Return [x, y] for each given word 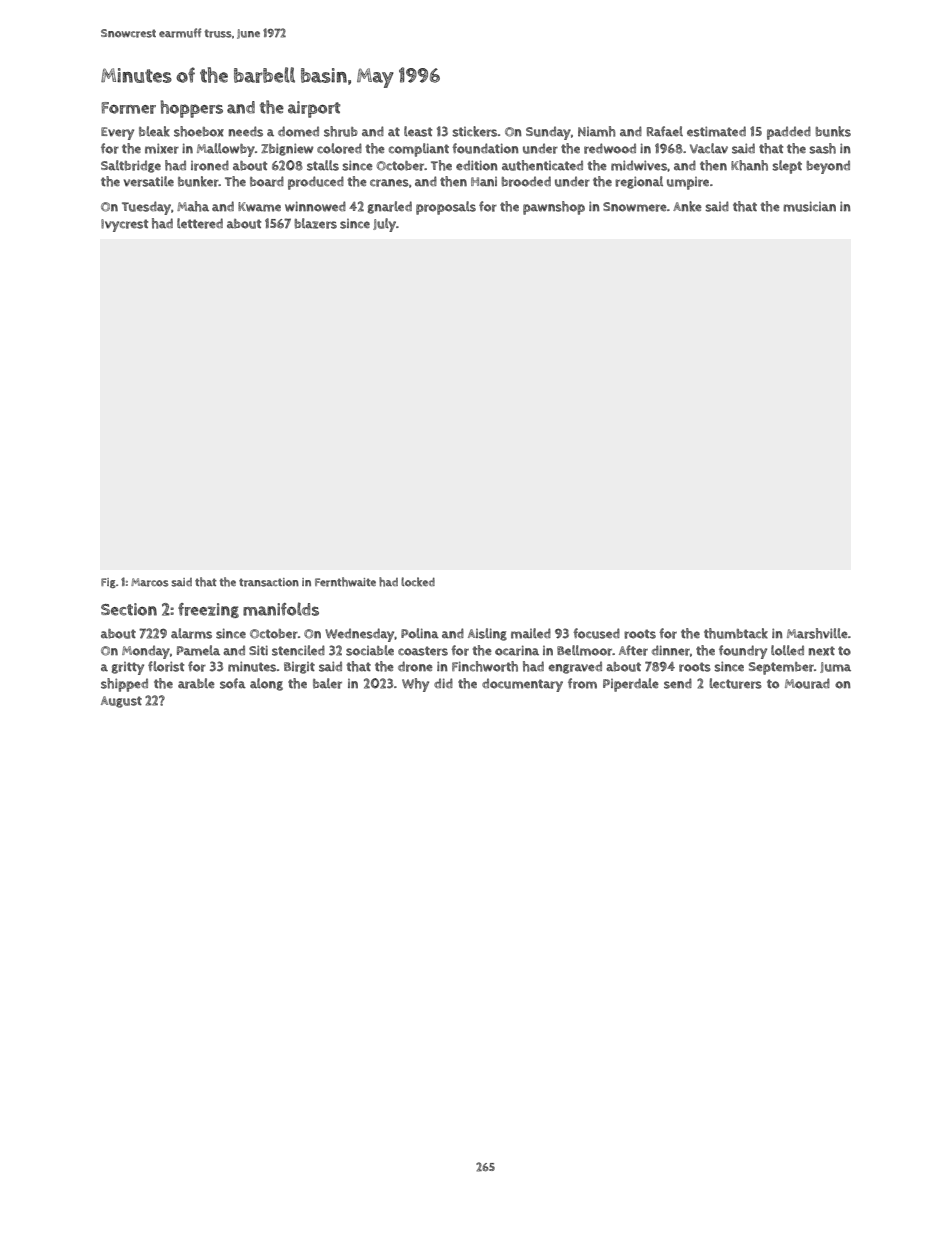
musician [809, 206]
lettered [200, 223]
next [822, 651]
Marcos [150, 582]
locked [418, 582]
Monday [146, 652]
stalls [323, 165]
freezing [208, 610]
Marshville [817, 633]
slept [787, 167]
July [384, 225]
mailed [531, 633]
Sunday [548, 133]
